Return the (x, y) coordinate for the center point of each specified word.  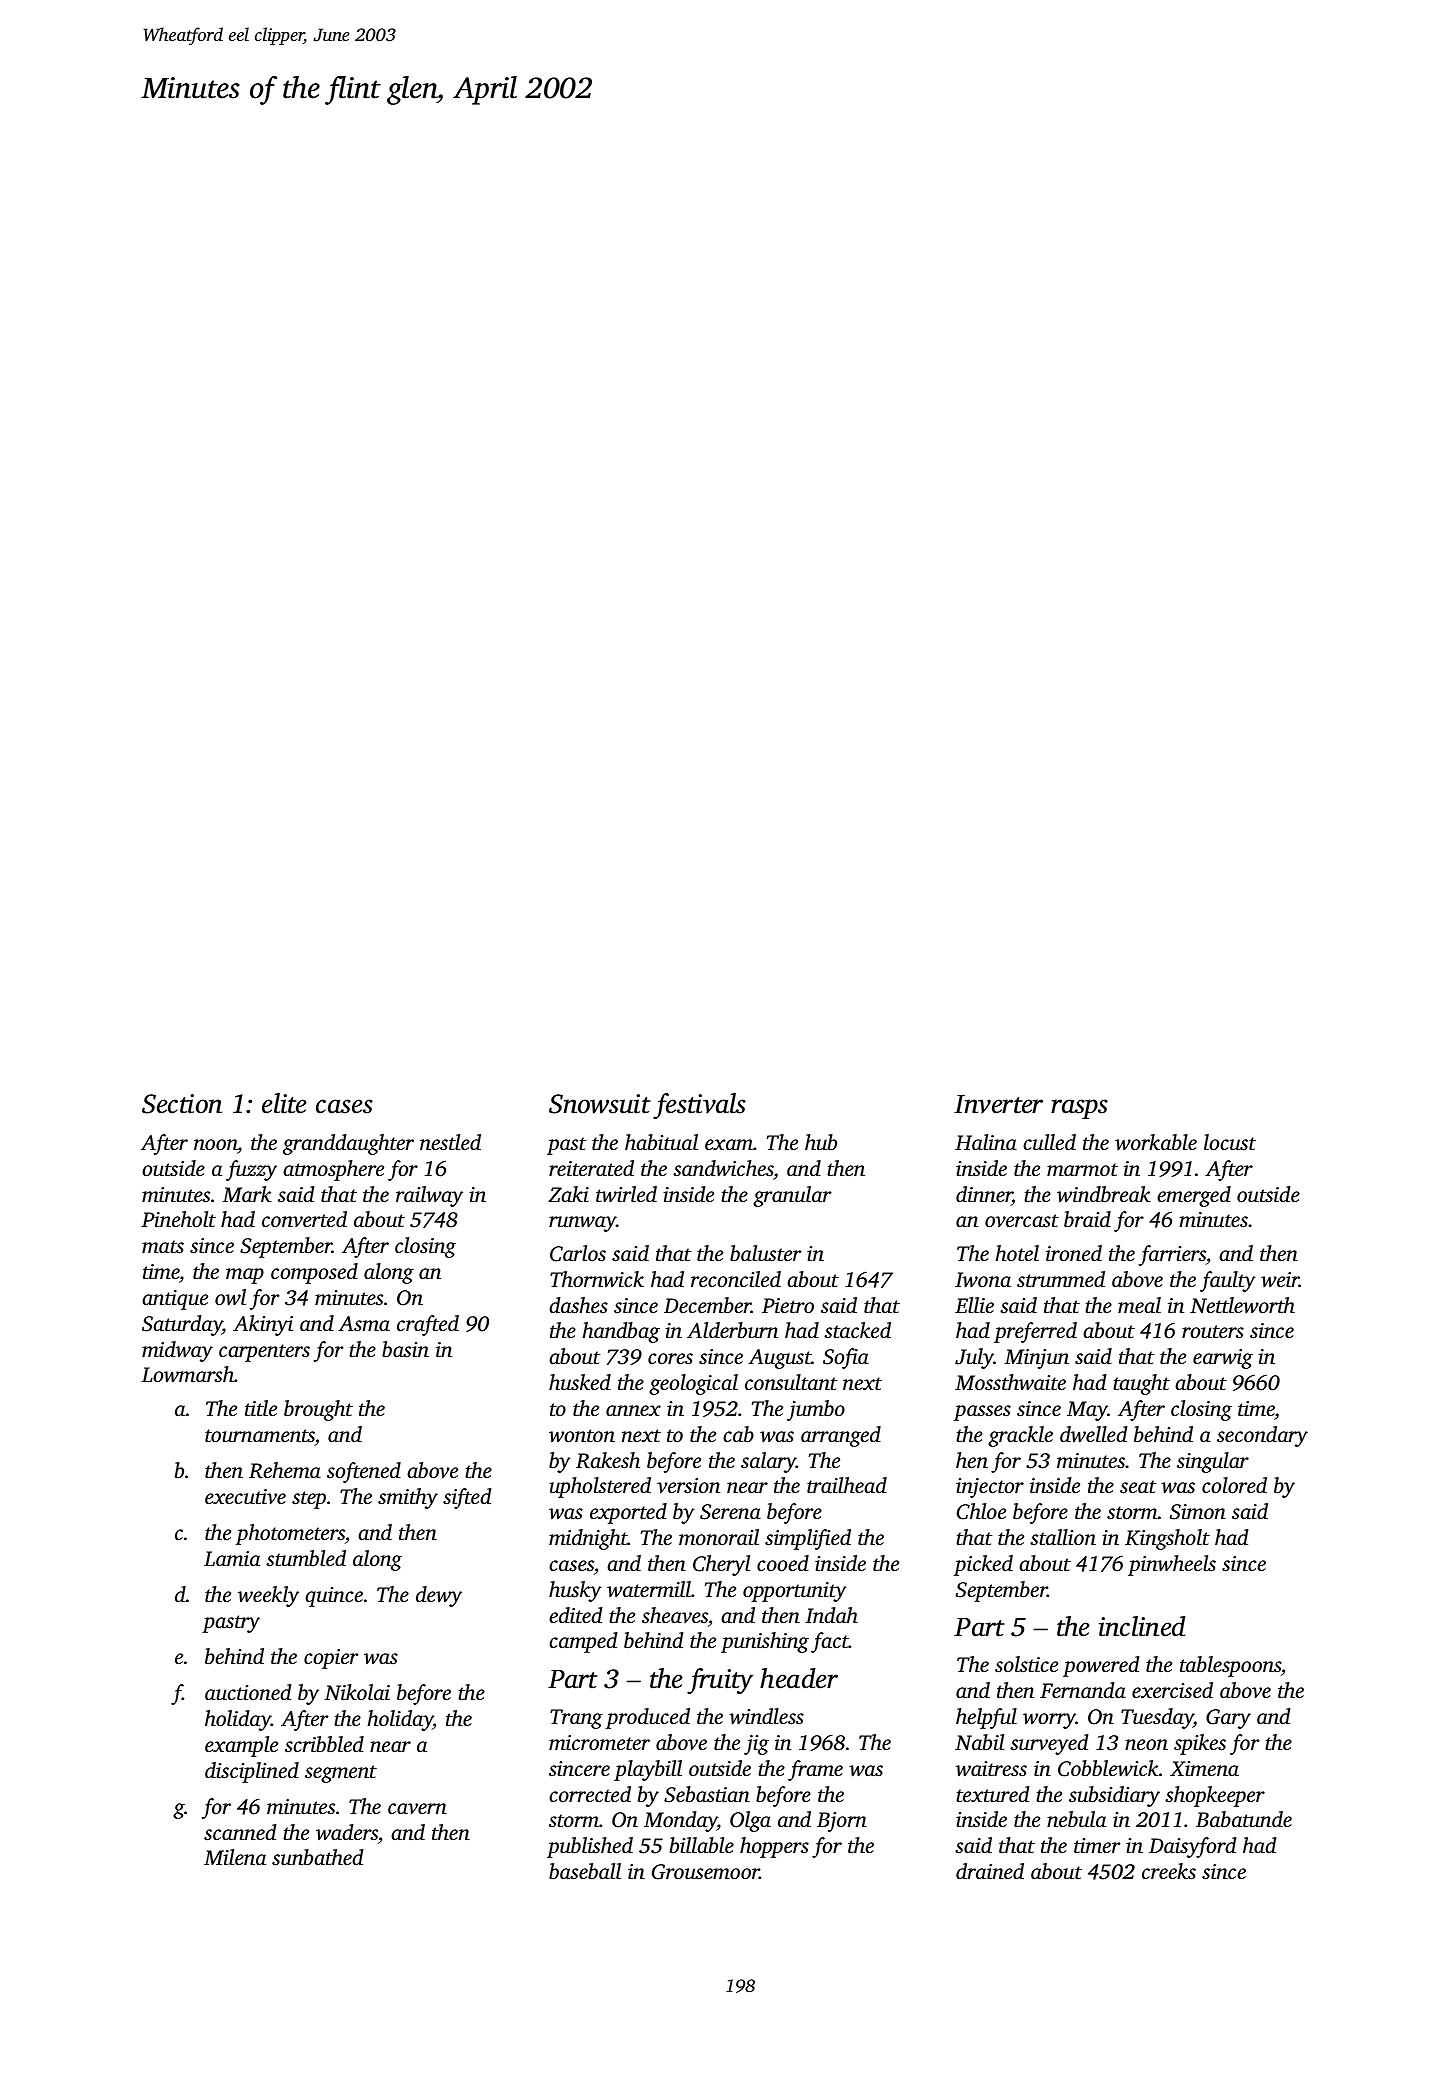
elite (284, 1103)
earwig (1223, 1359)
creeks (1169, 1871)
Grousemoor (706, 1872)
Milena (235, 1857)
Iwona (983, 1280)
